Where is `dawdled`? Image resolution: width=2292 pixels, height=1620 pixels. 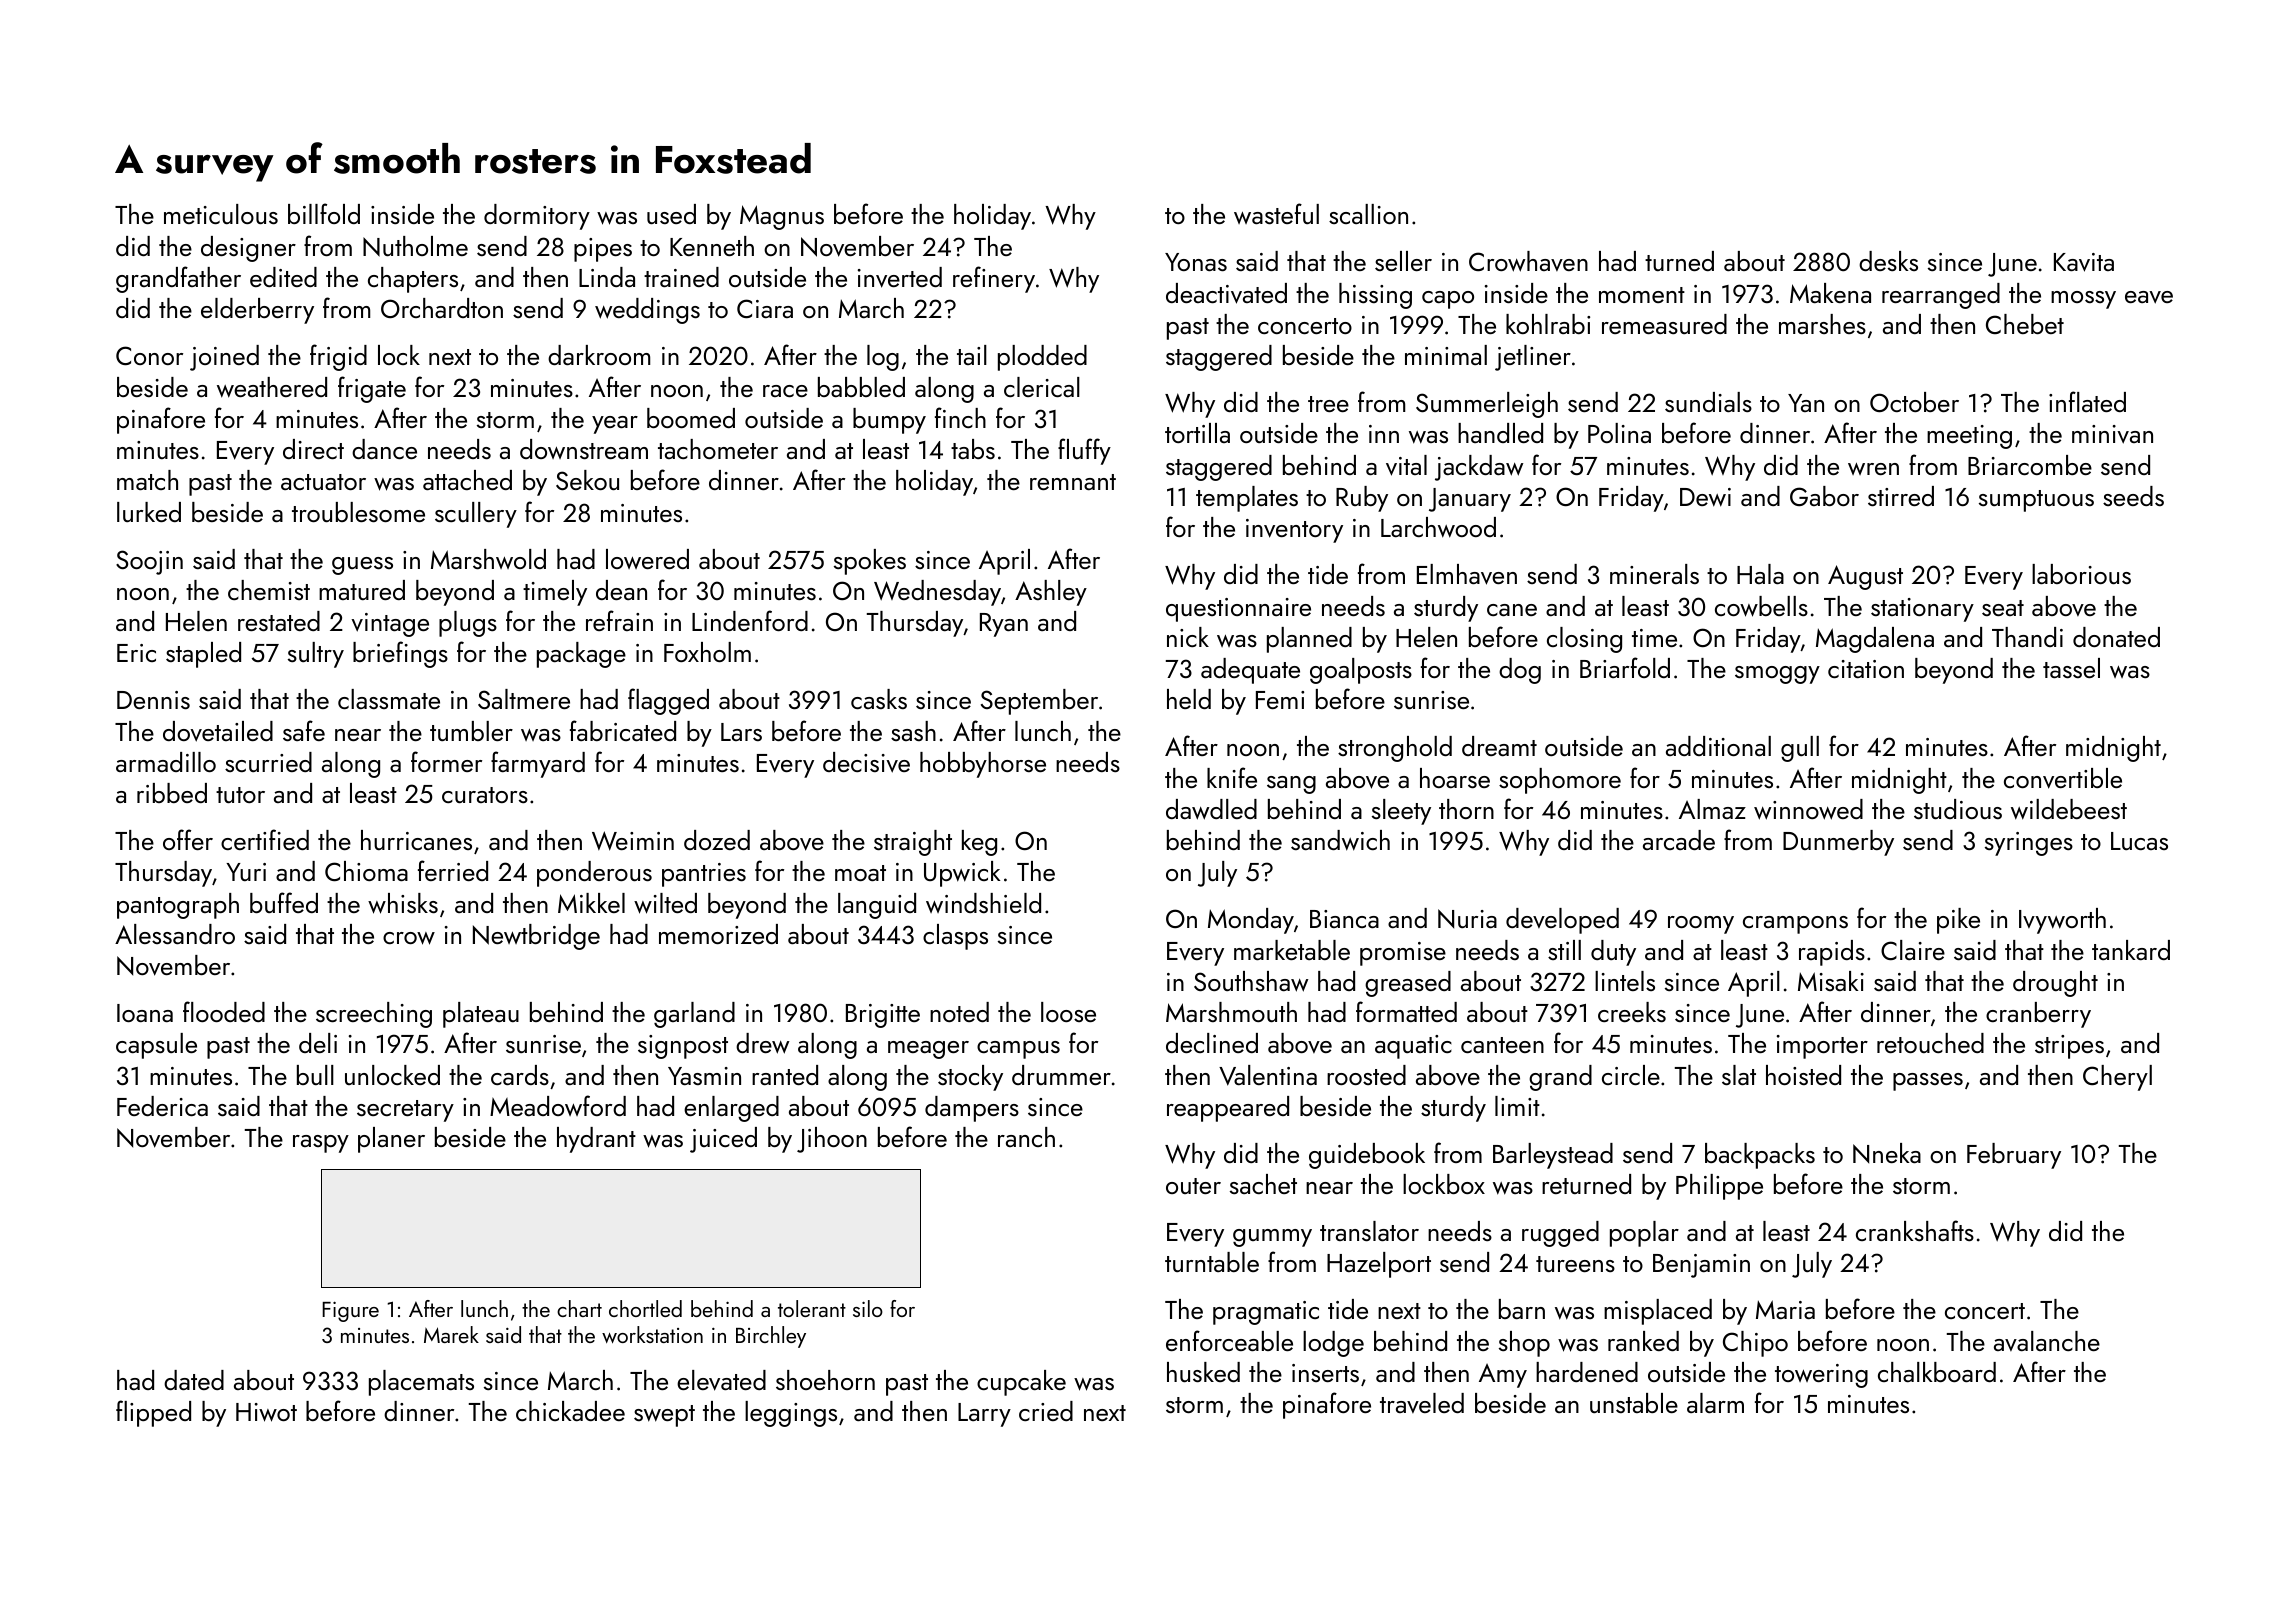
dawdled is located at coordinates (1211, 809).
